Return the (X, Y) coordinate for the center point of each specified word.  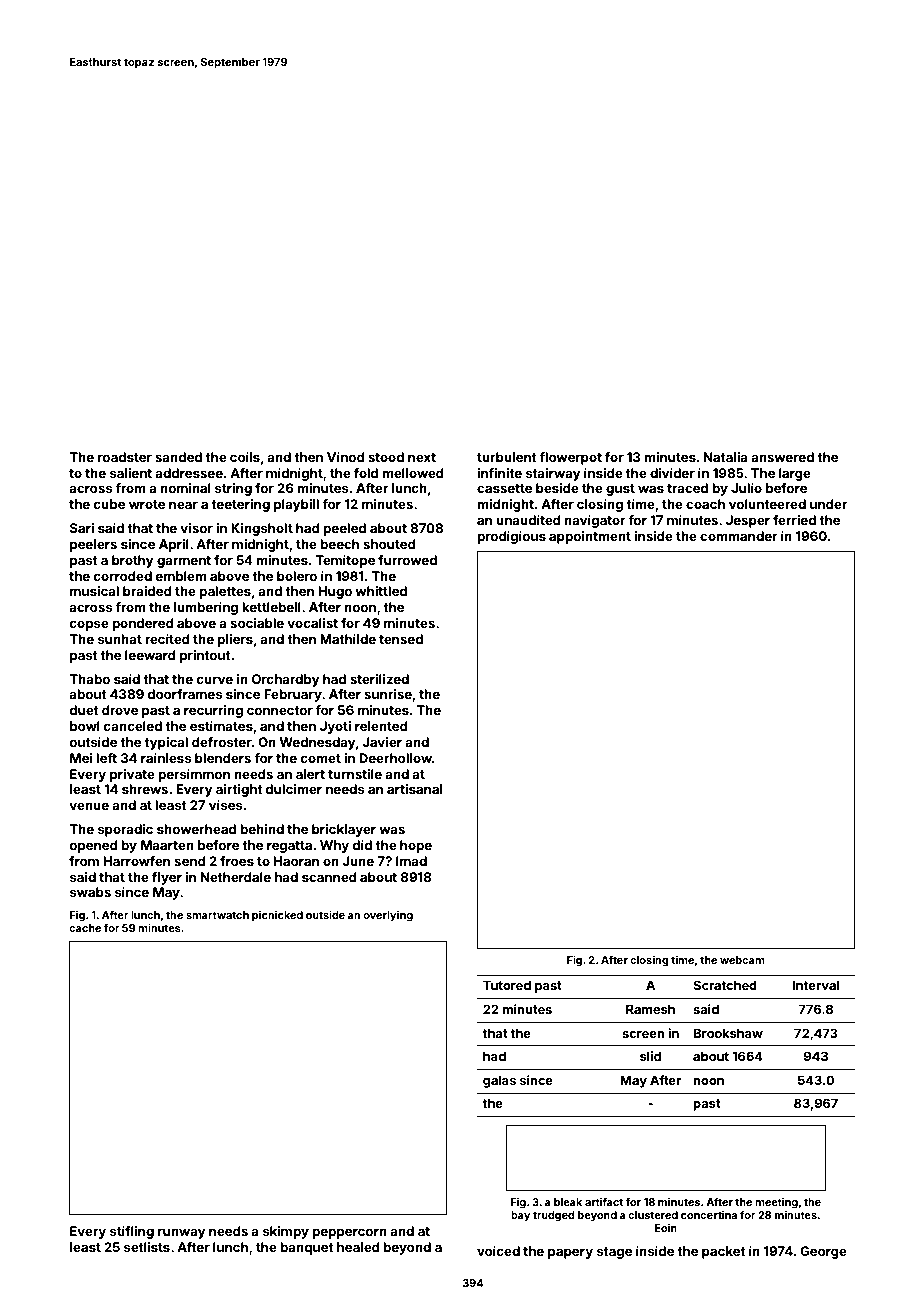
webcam (742, 960)
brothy (132, 561)
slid (650, 1056)
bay (520, 1216)
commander (738, 536)
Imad (411, 861)
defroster (222, 742)
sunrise (388, 694)
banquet (307, 1248)
